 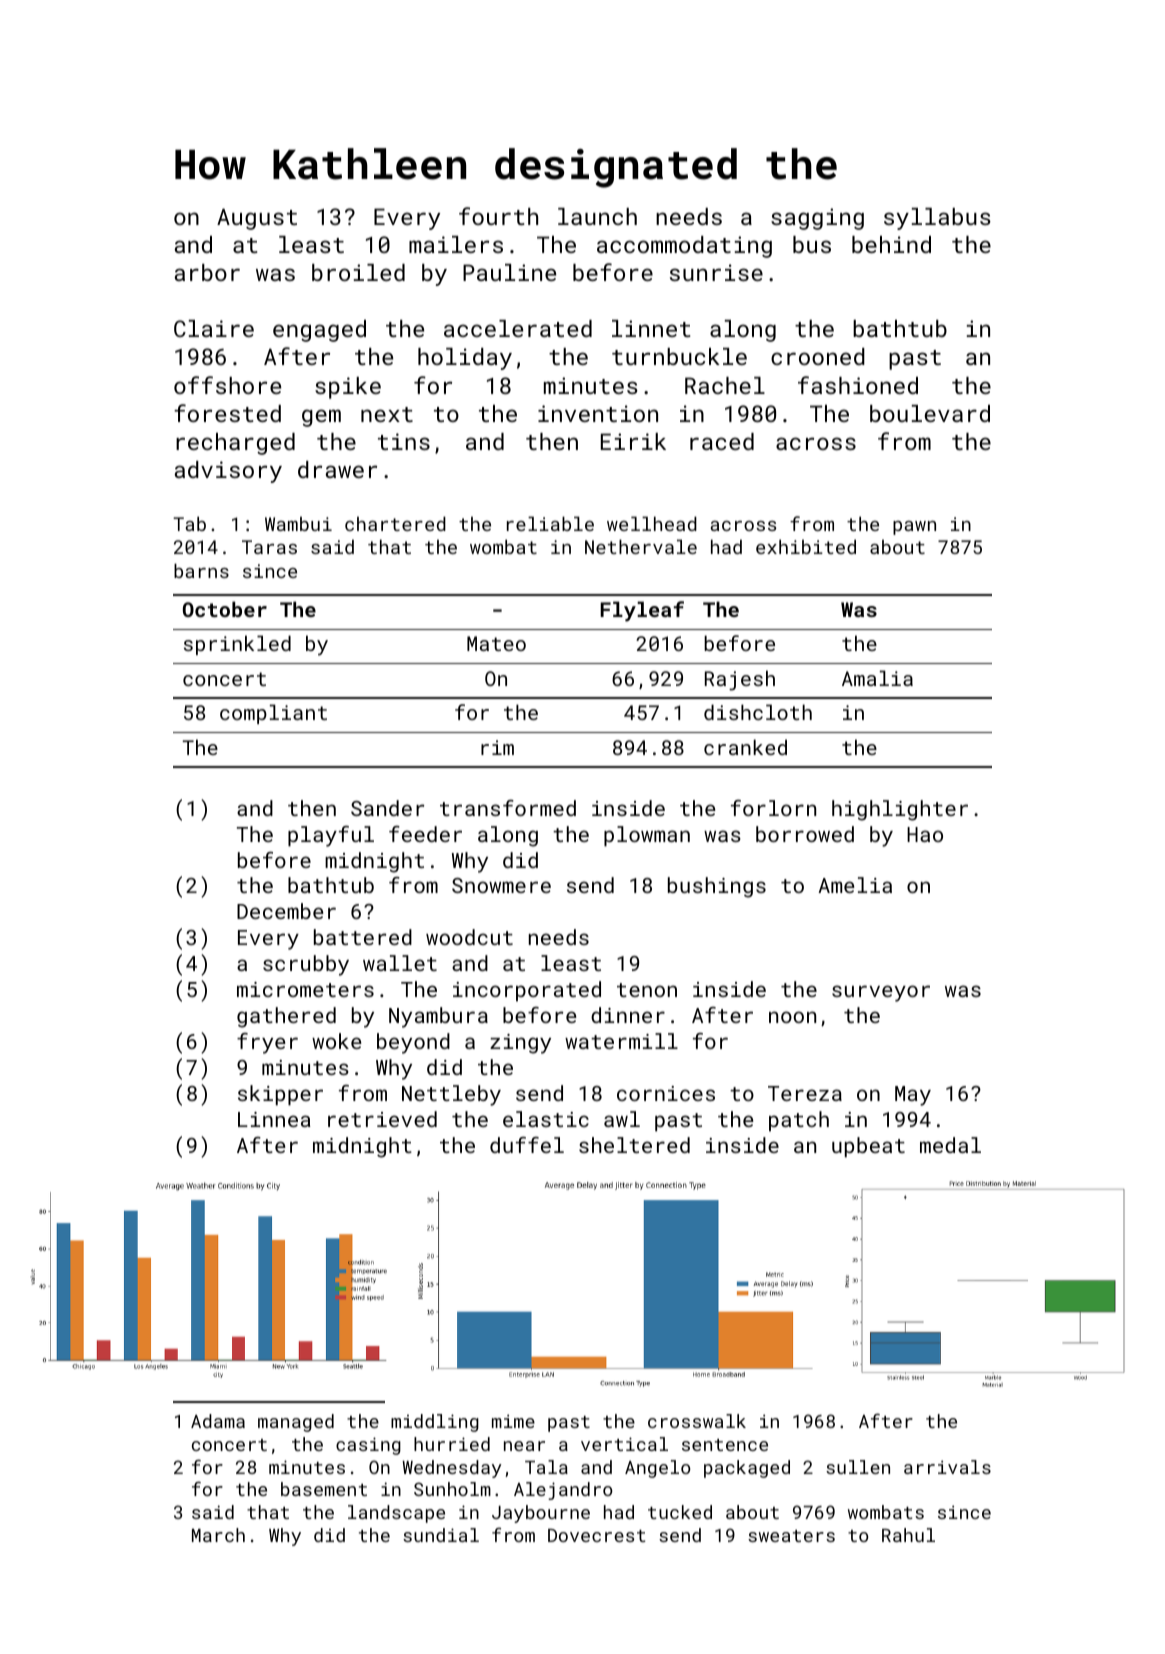 I want to click on fourth, so click(x=498, y=216).
